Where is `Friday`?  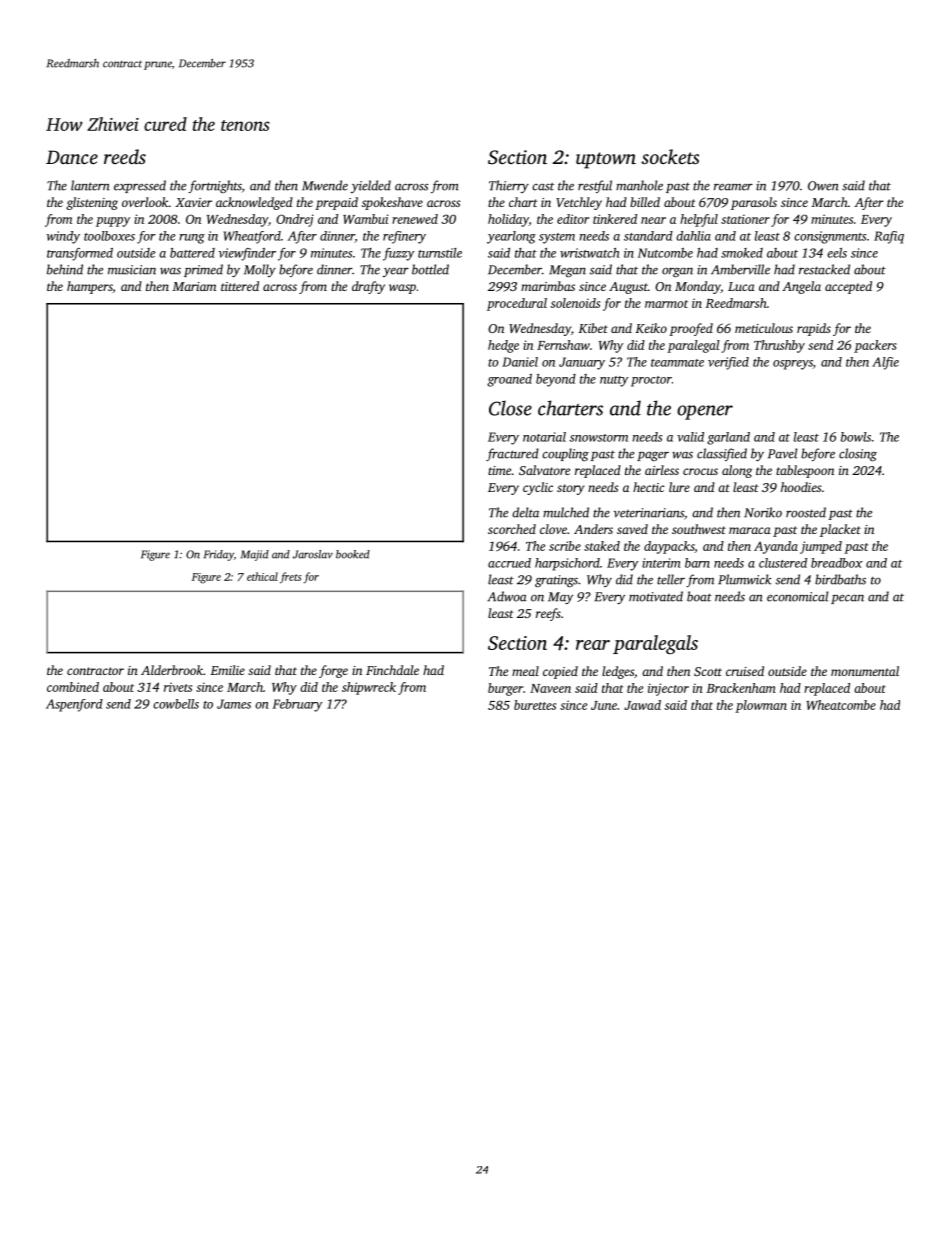
Friday is located at coordinates (219, 555).
